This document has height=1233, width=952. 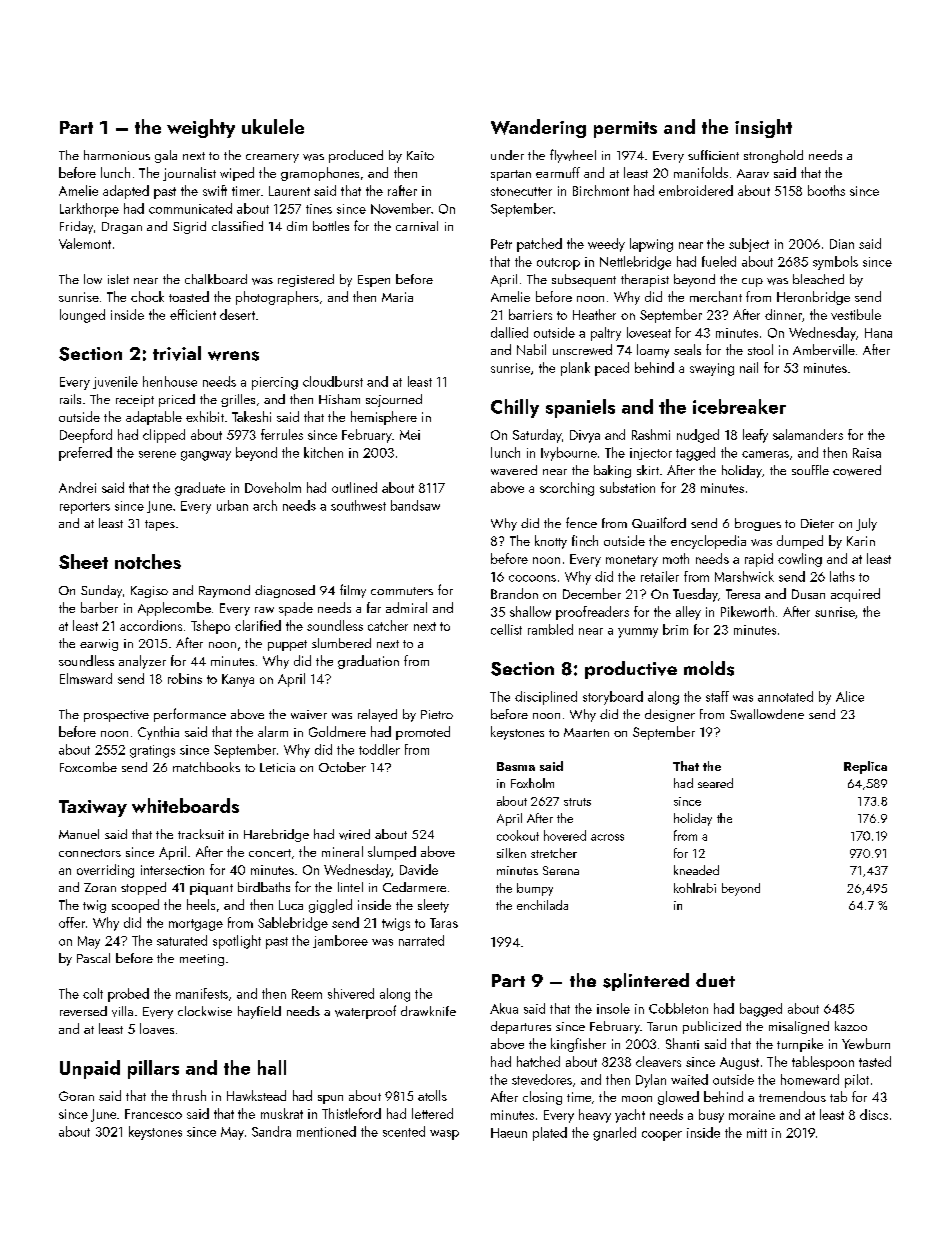 What do you see at coordinates (189, 227) in the document?
I see `Sigrid` at bounding box center [189, 227].
